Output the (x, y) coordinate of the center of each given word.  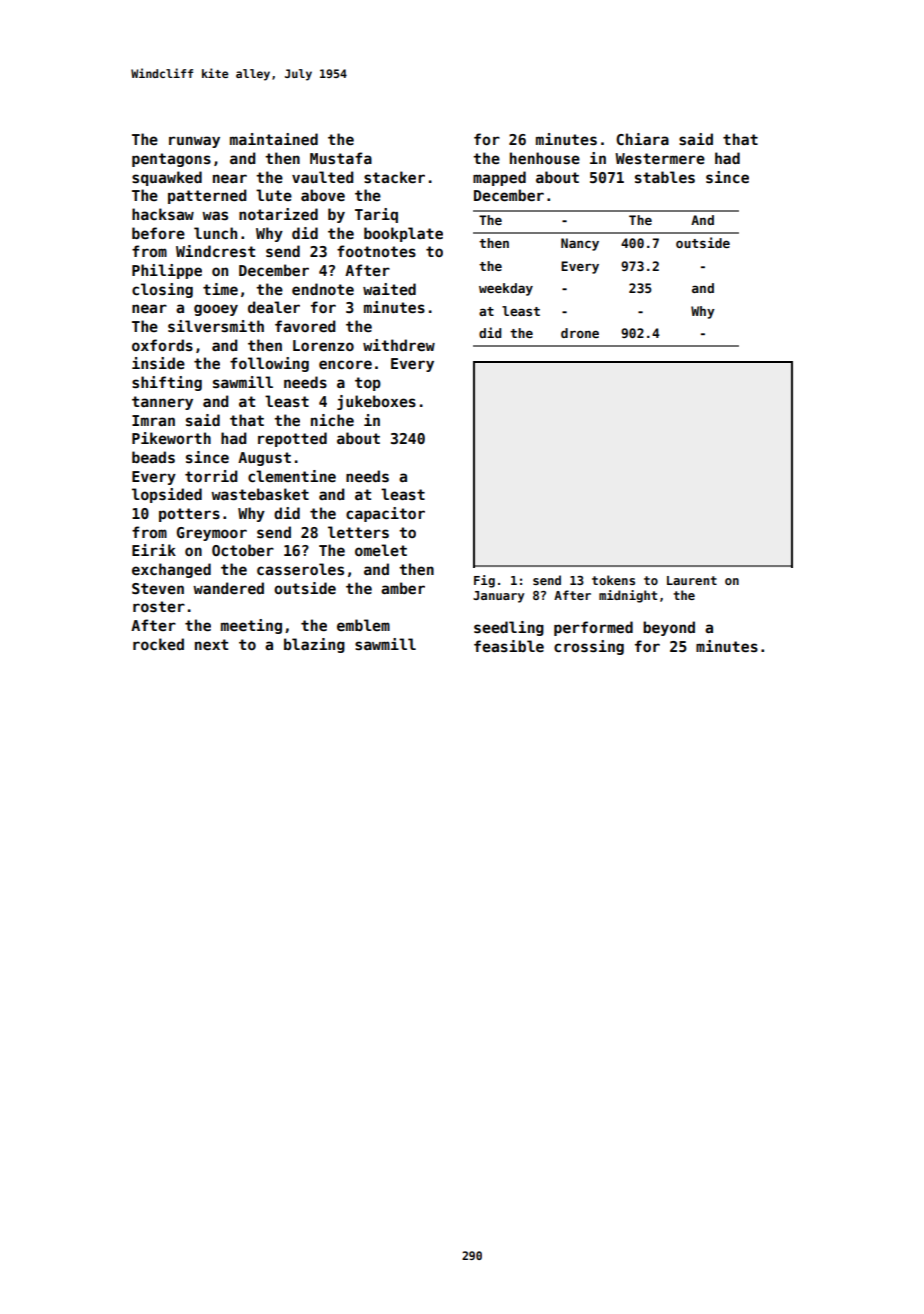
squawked (167, 178)
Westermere (660, 158)
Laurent (692, 580)
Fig (484, 581)
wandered (228, 588)
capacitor (385, 514)
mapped (499, 178)
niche (332, 420)
